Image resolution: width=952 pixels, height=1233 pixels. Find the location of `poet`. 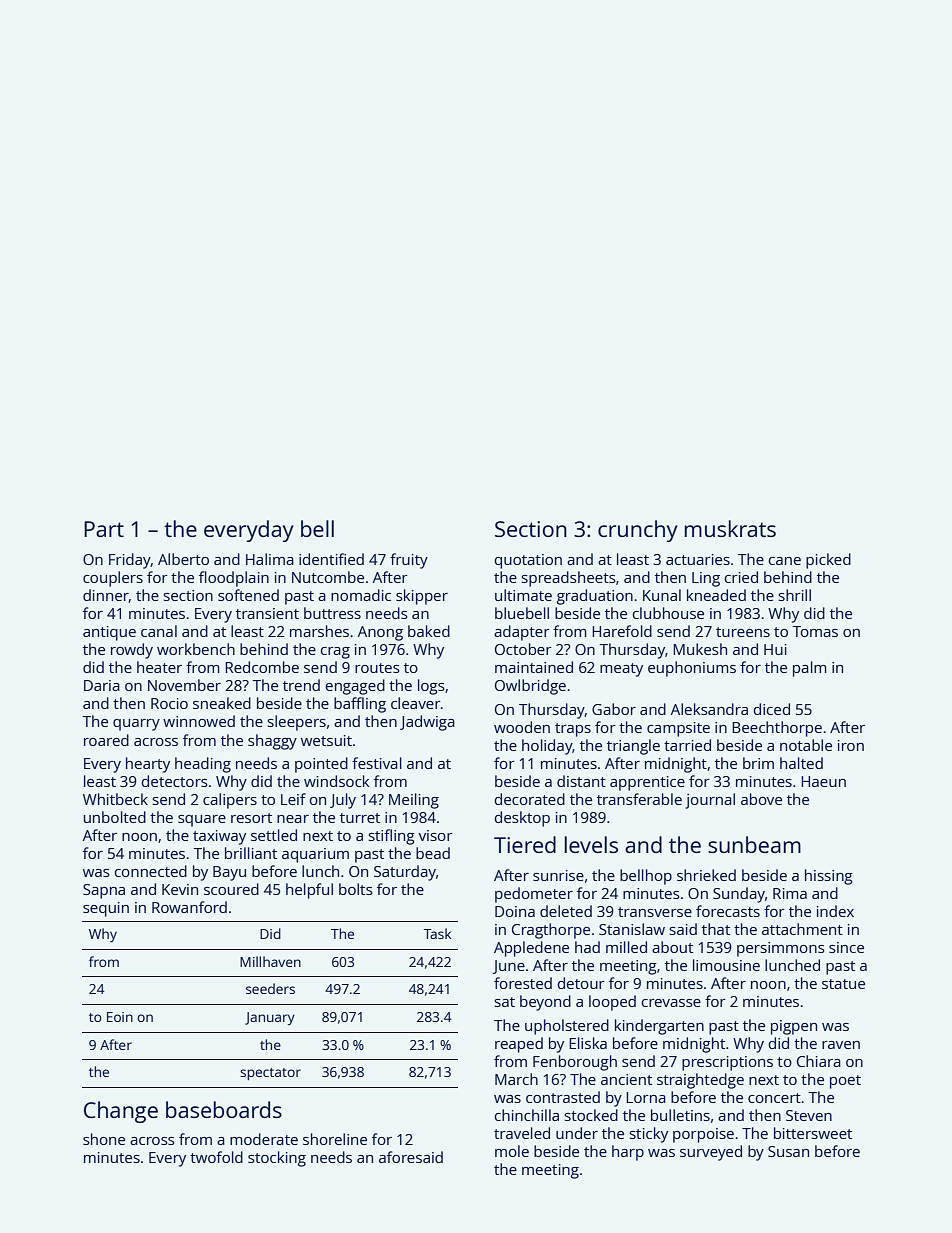

poet is located at coordinates (845, 1082).
